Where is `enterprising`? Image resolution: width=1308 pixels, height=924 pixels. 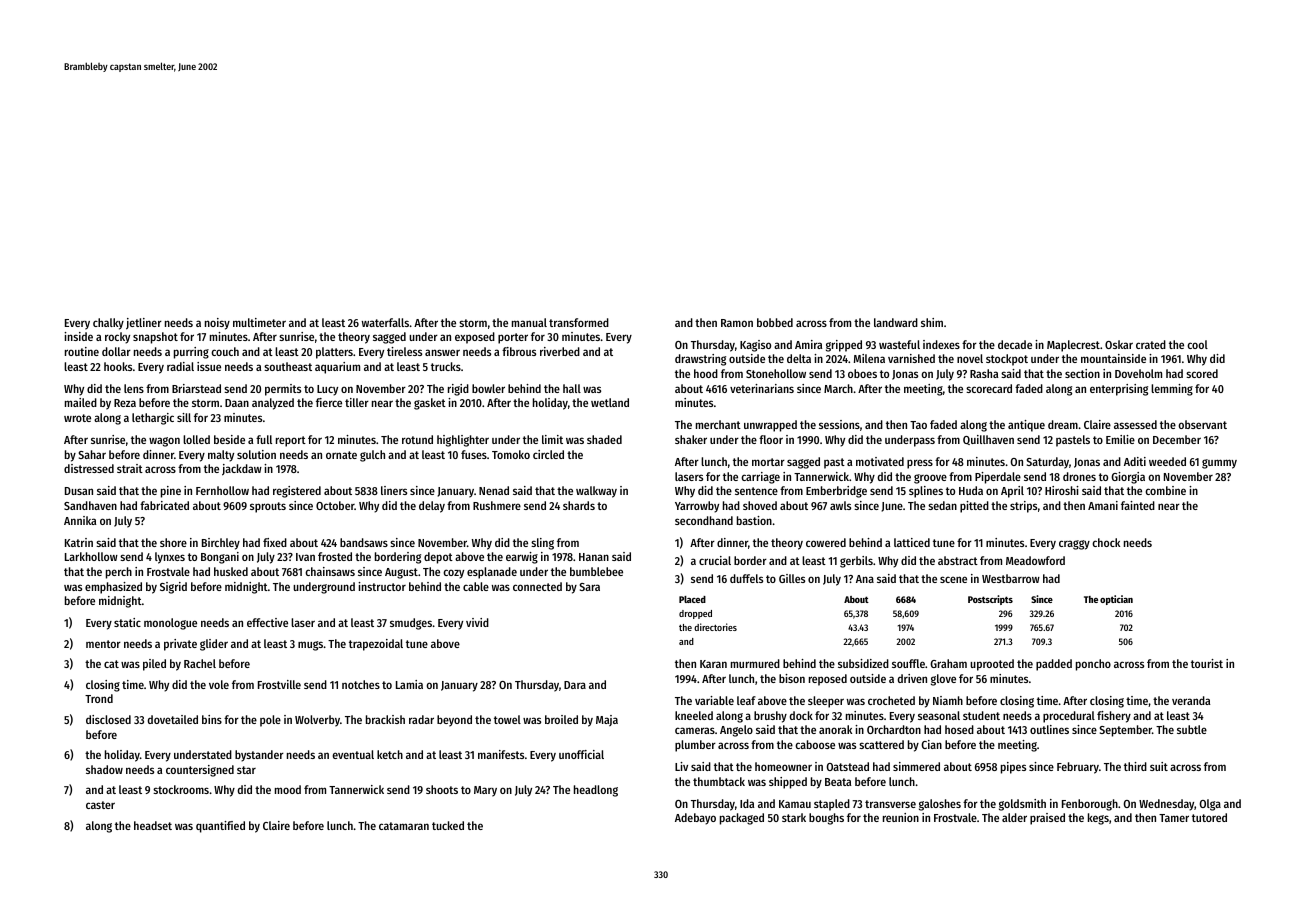 enterprising is located at coordinates (1119, 390).
